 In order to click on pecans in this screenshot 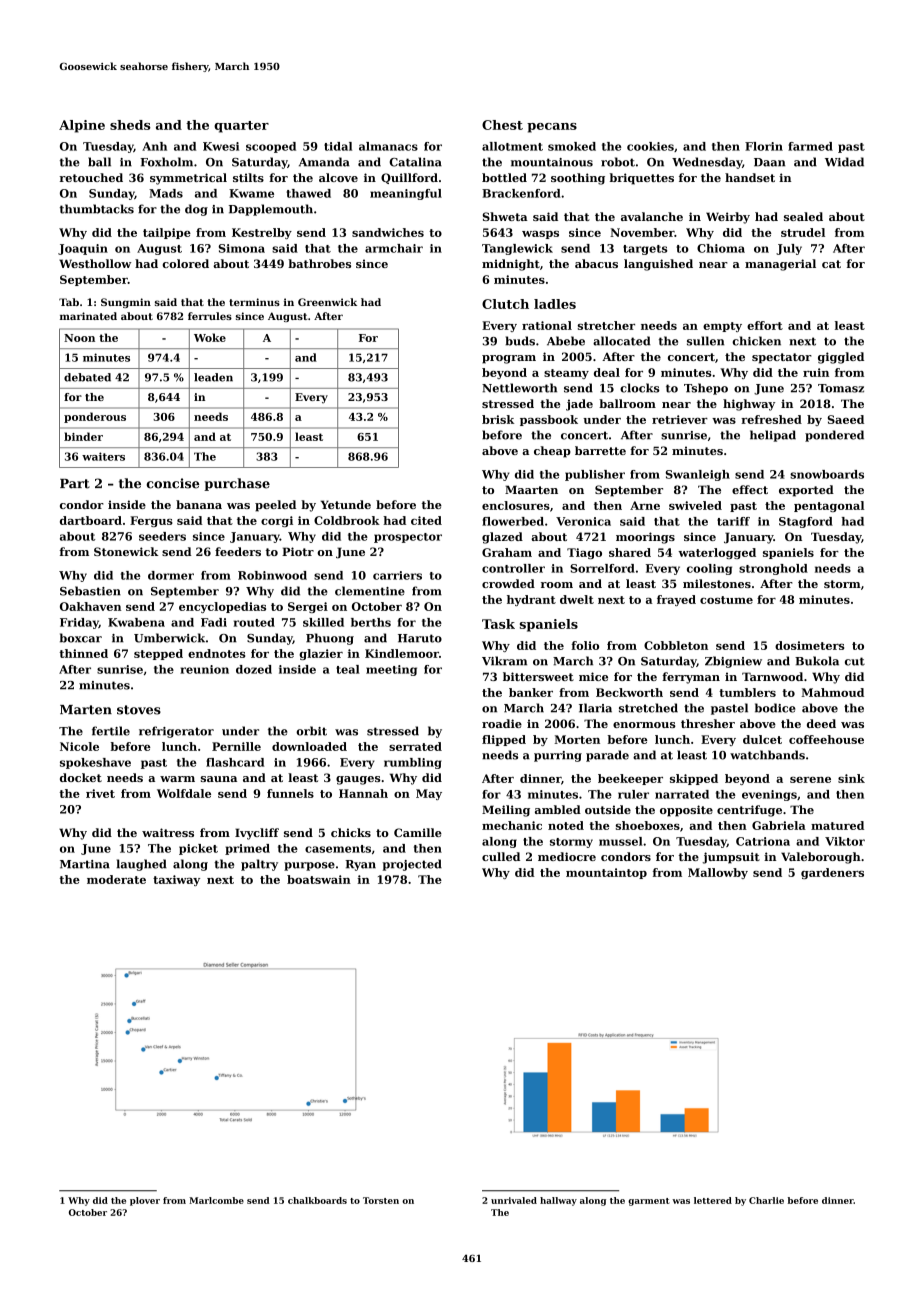, I will do `click(552, 128)`.
